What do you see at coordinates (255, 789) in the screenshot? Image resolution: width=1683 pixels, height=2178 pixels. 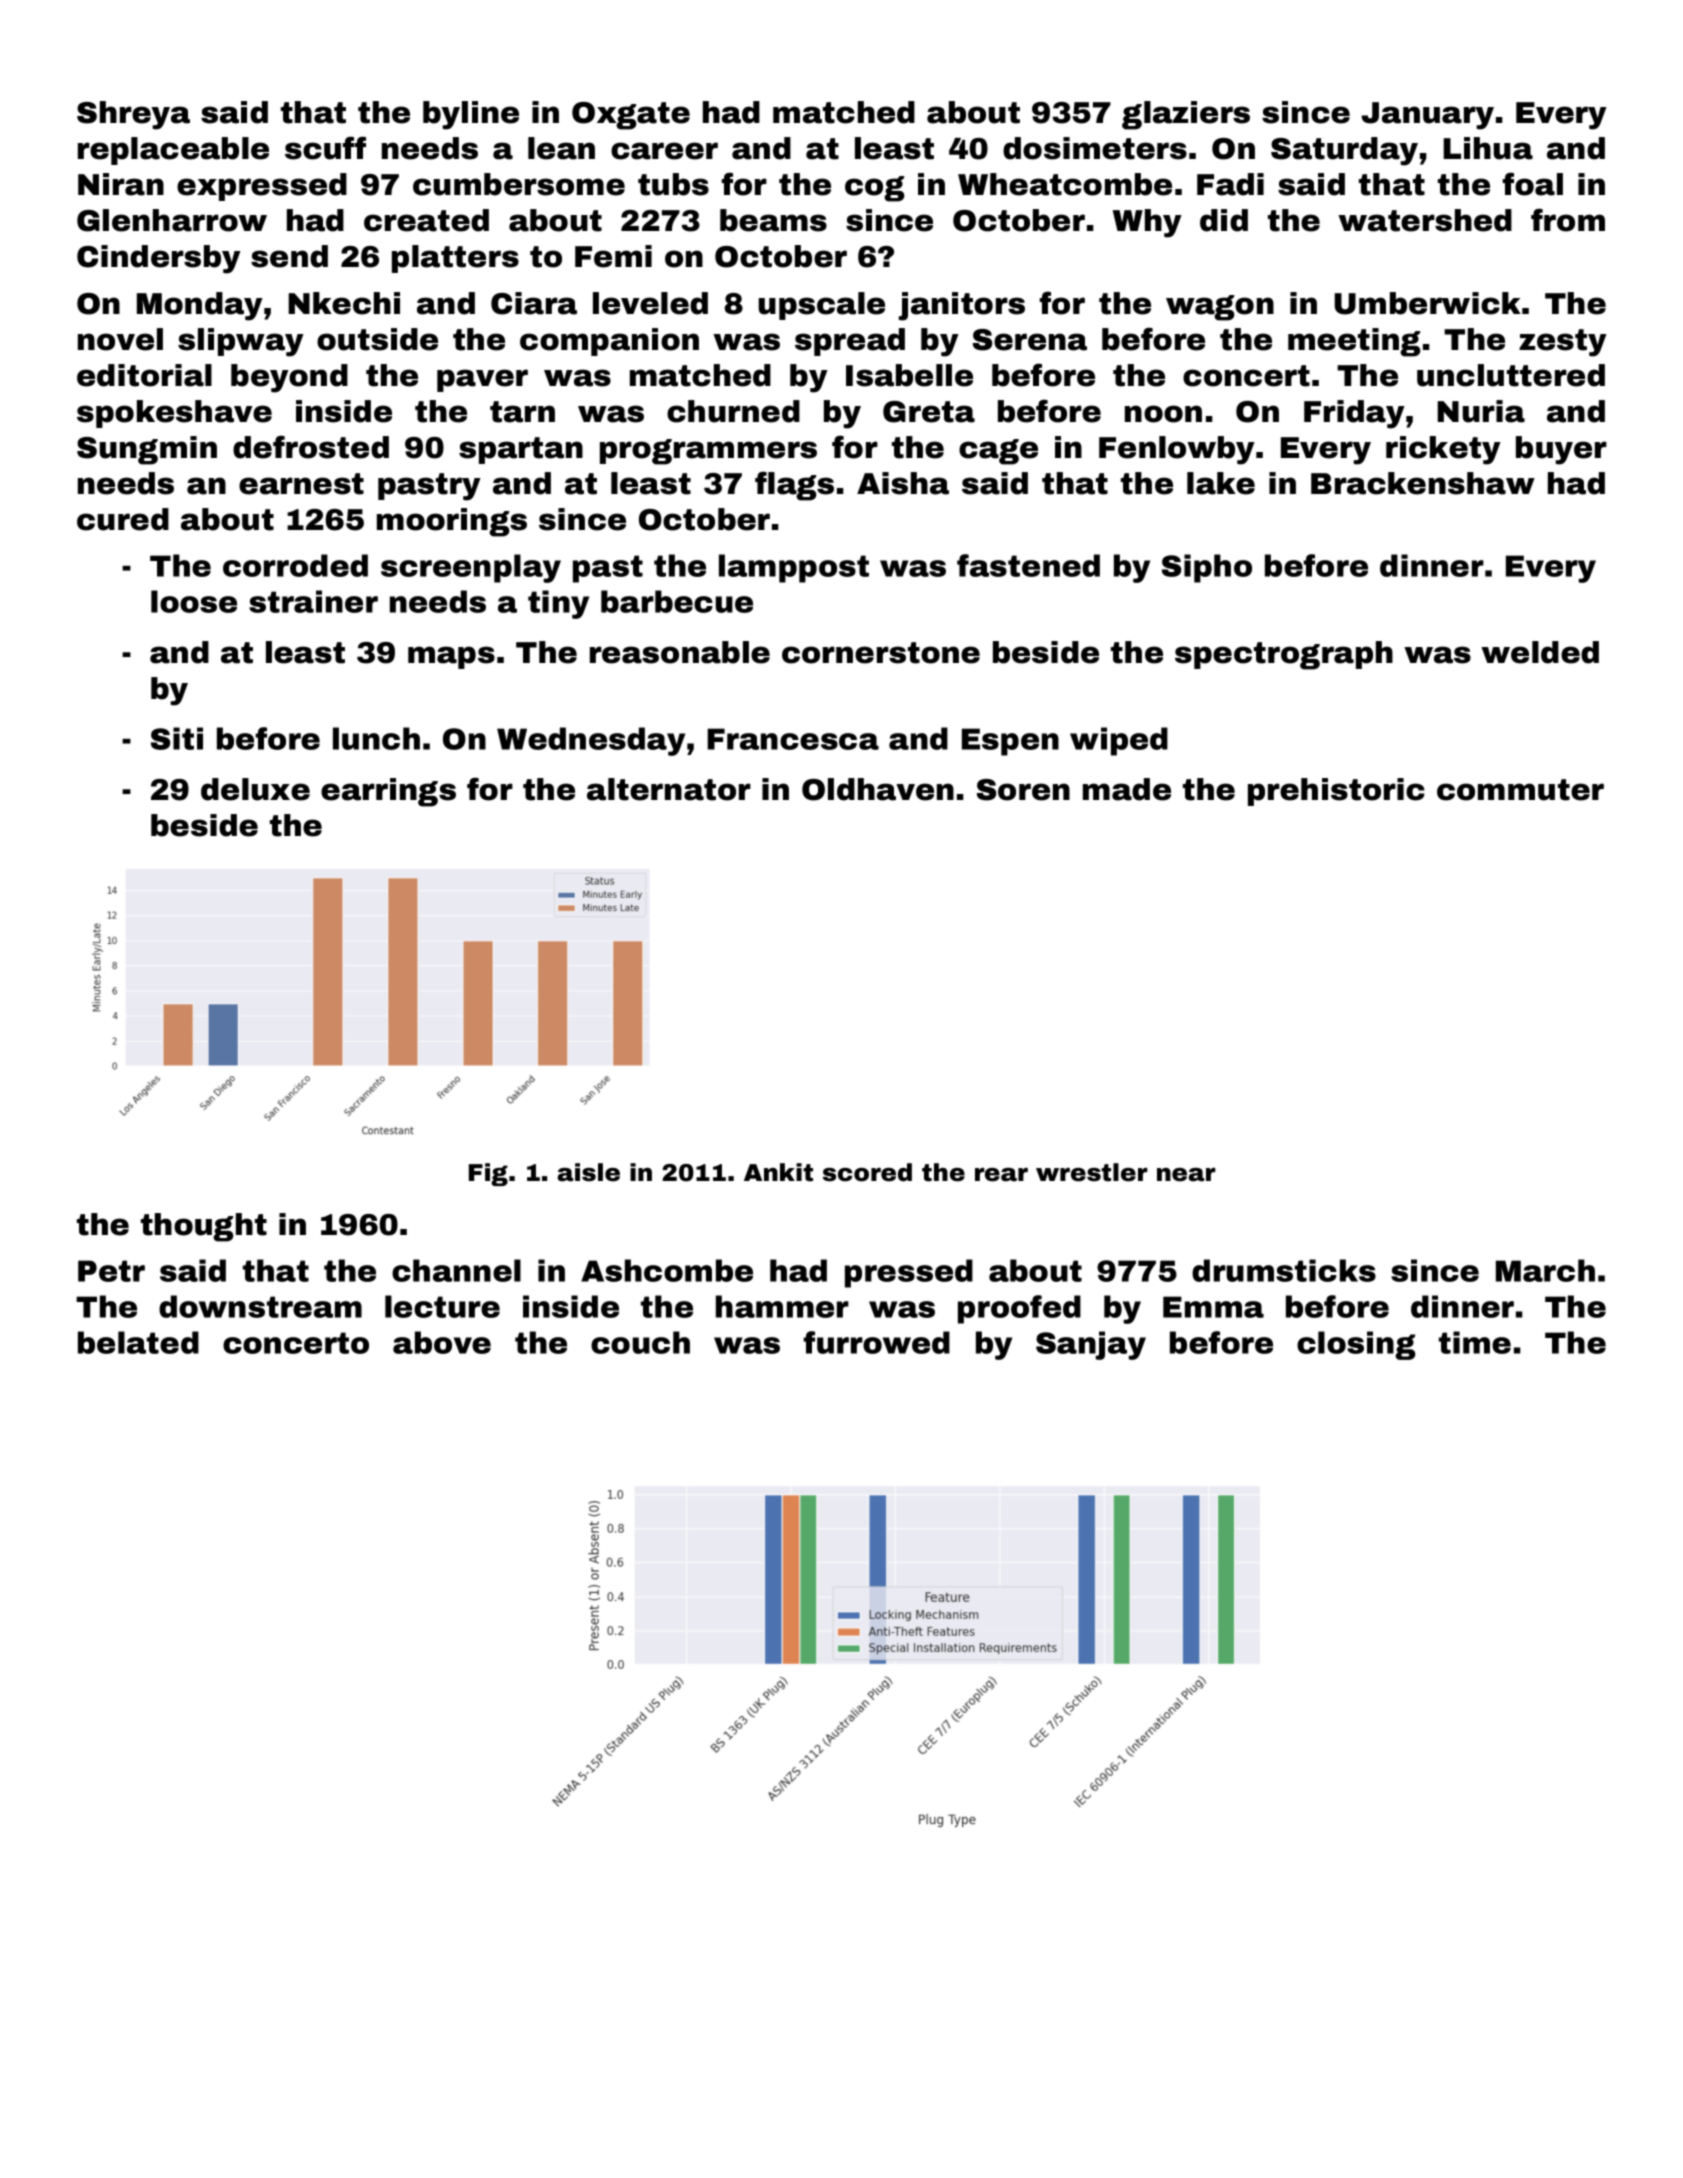 I see `deluxe` at bounding box center [255, 789].
